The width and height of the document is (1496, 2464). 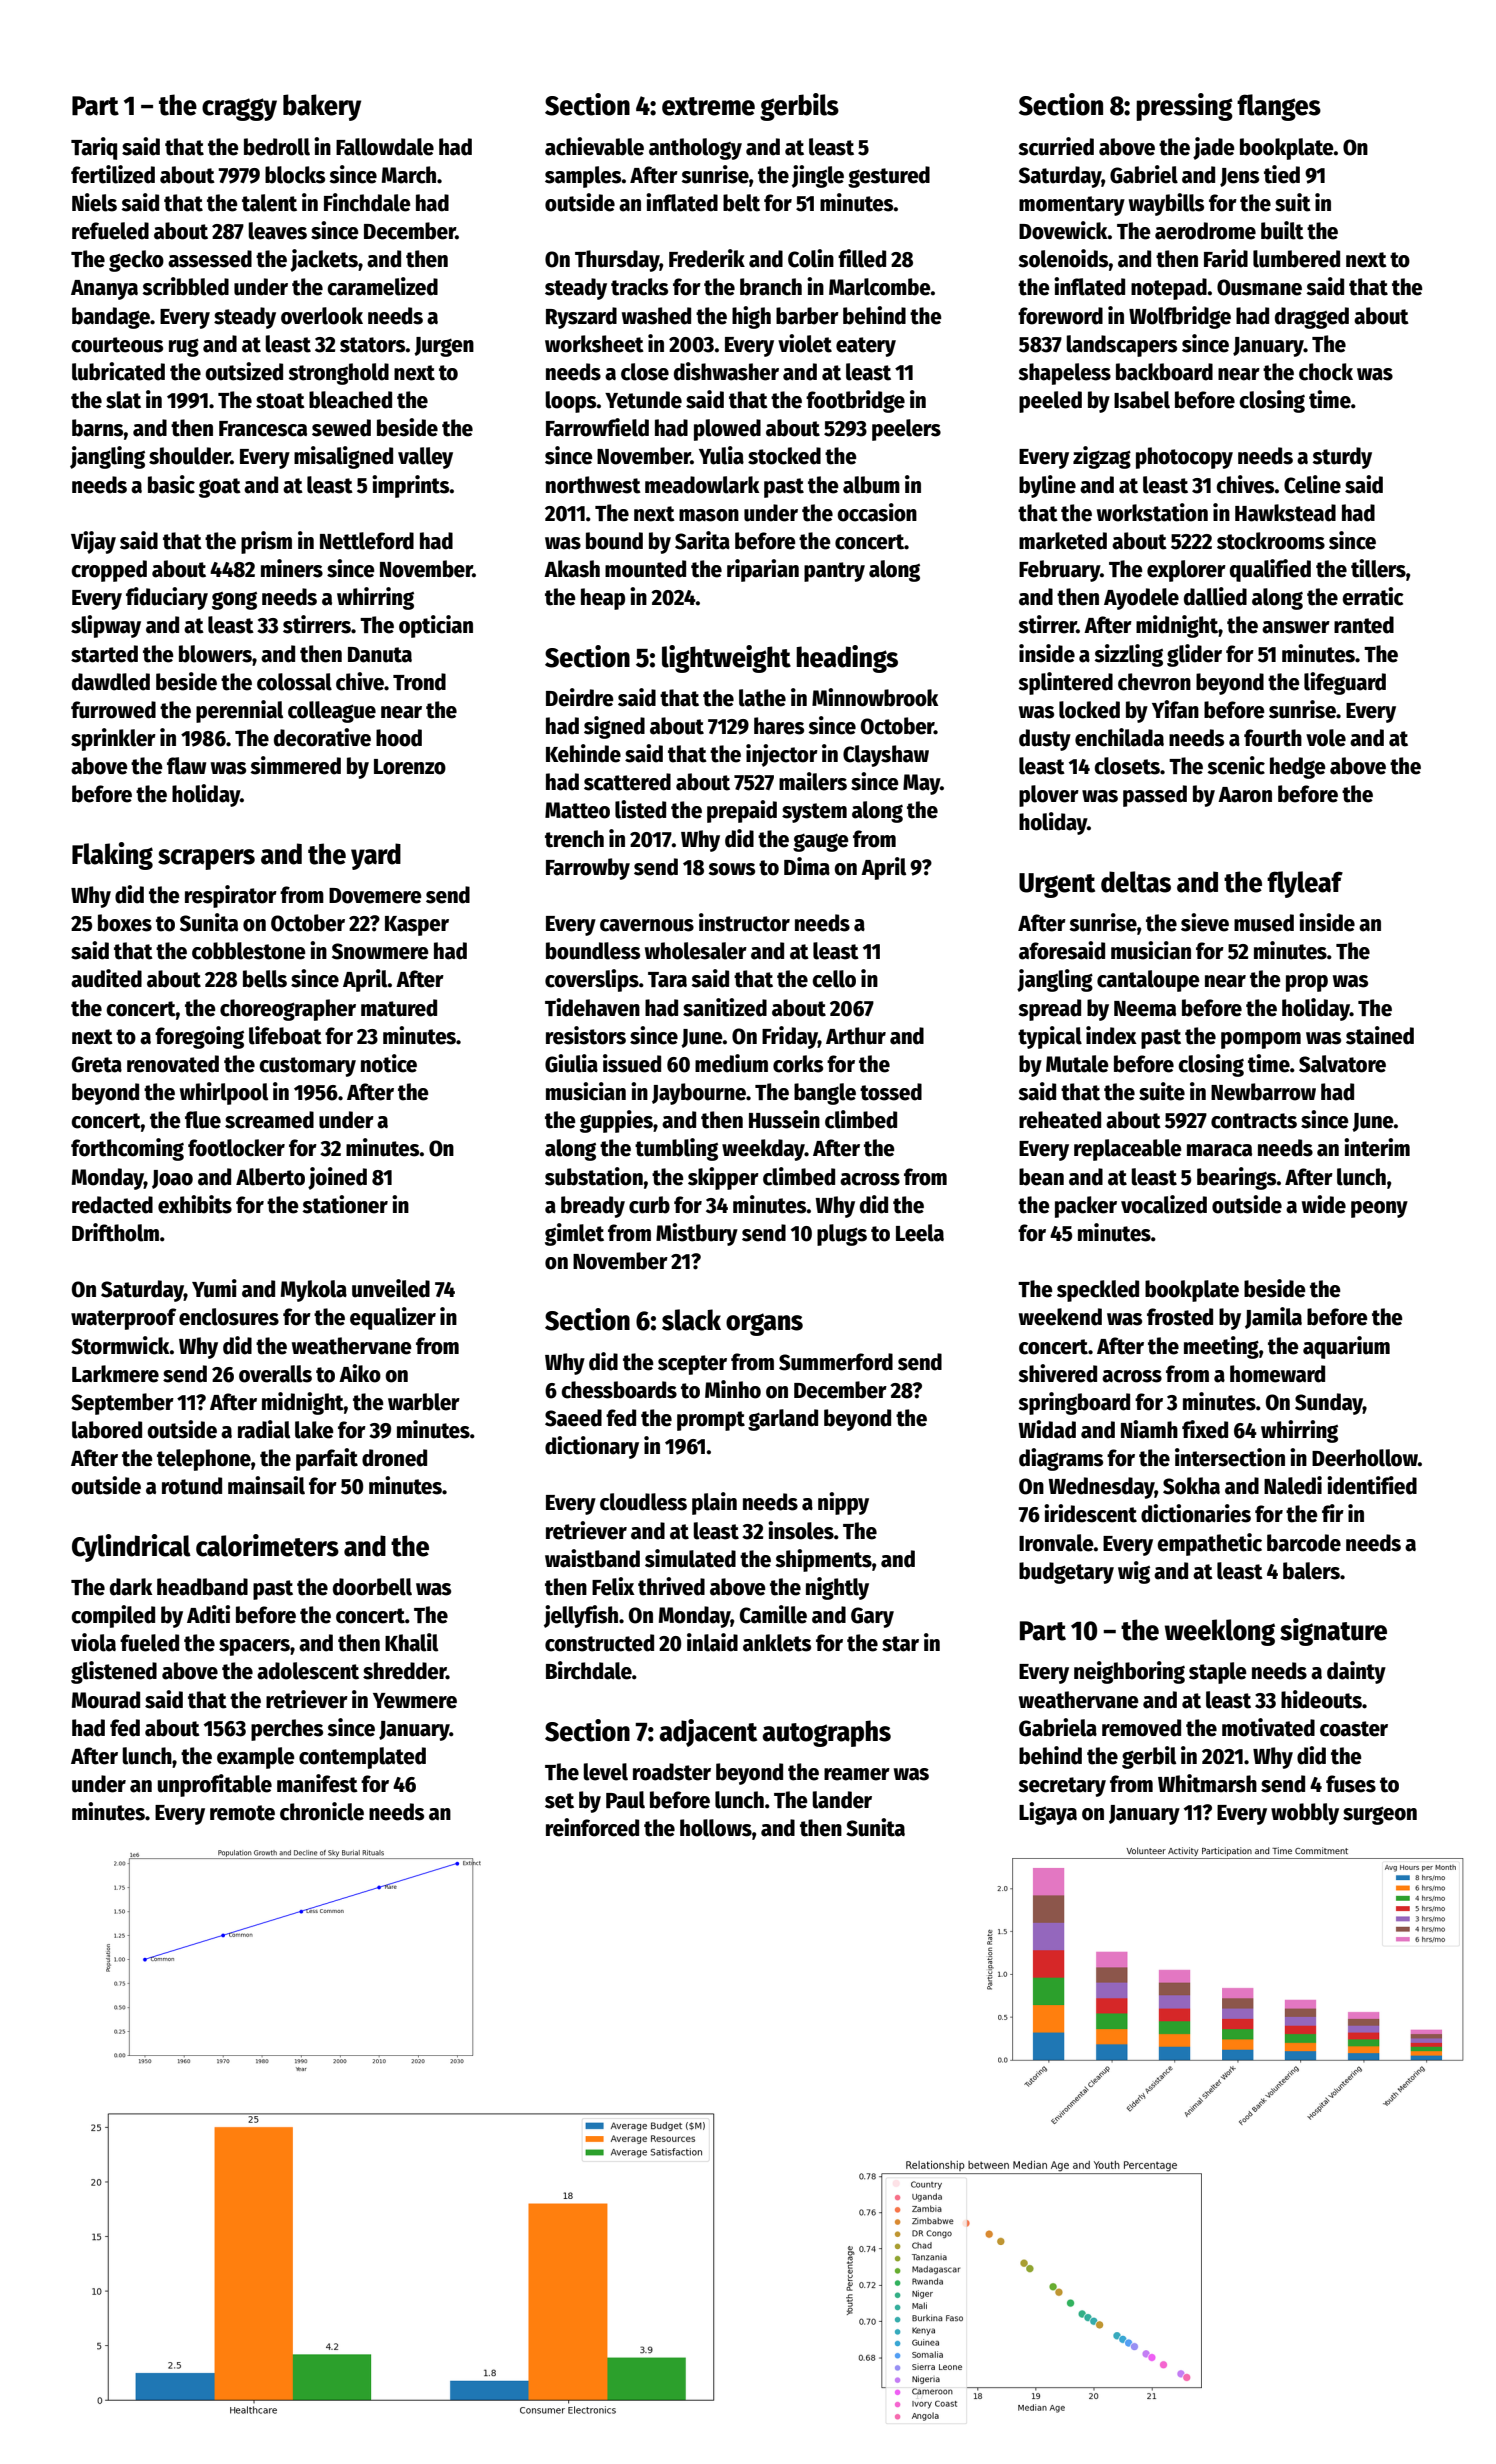 What do you see at coordinates (254, 1647) in the document?
I see `spacers` at bounding box center [254, 1647].
